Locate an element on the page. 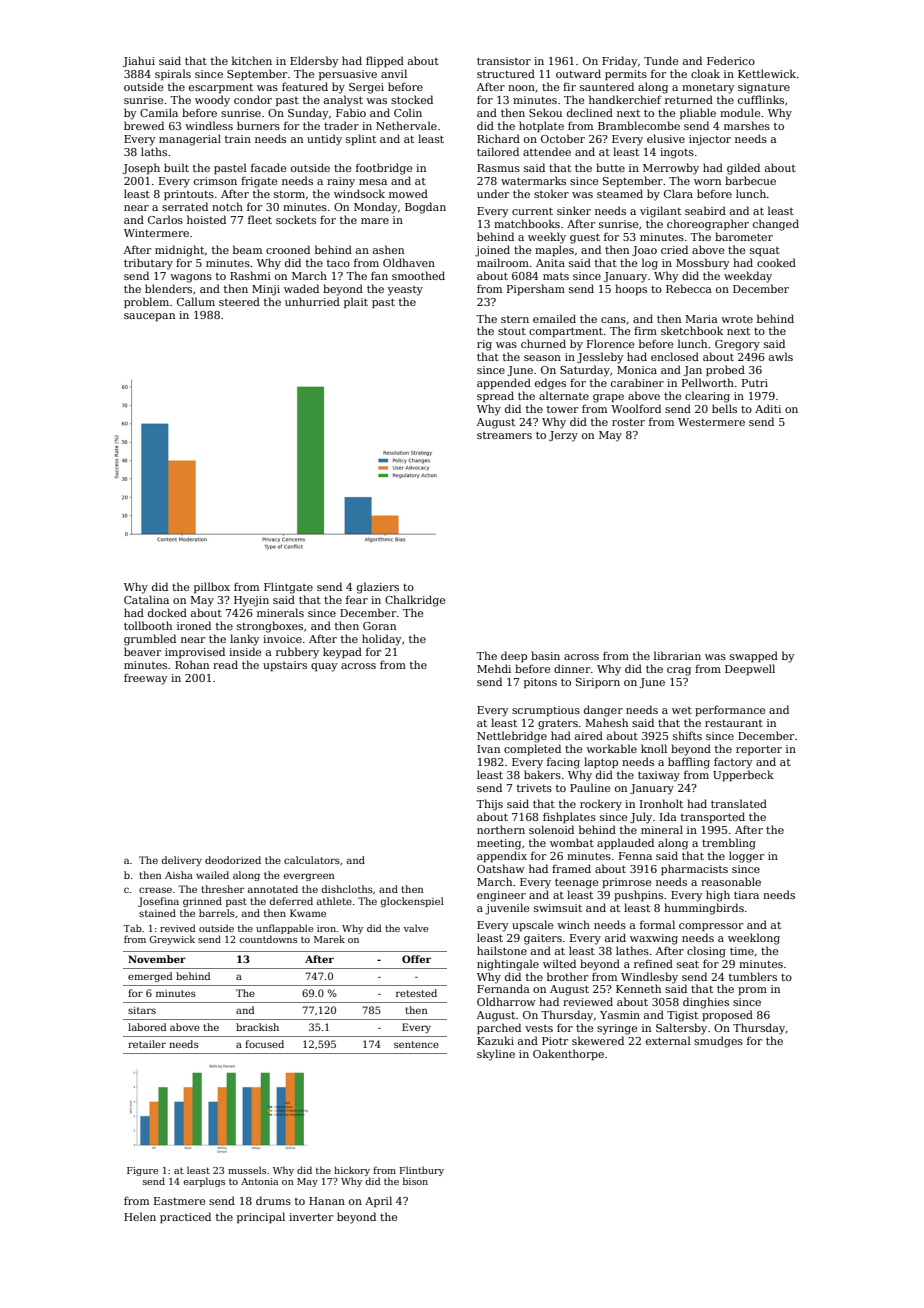  Federico is located at coordinates (731, 60).
